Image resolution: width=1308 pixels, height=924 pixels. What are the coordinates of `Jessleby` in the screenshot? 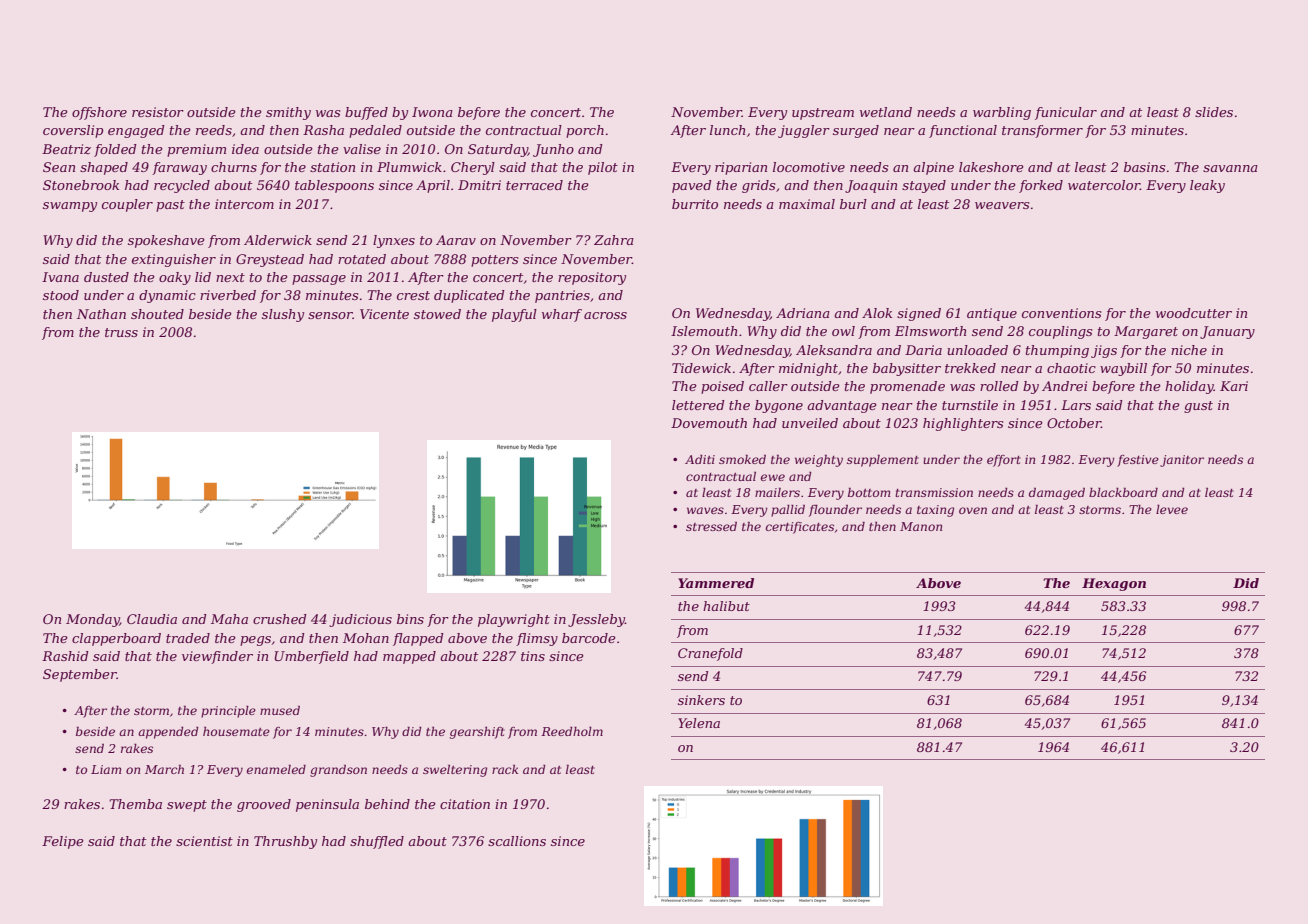 It's located at (596, 620).
